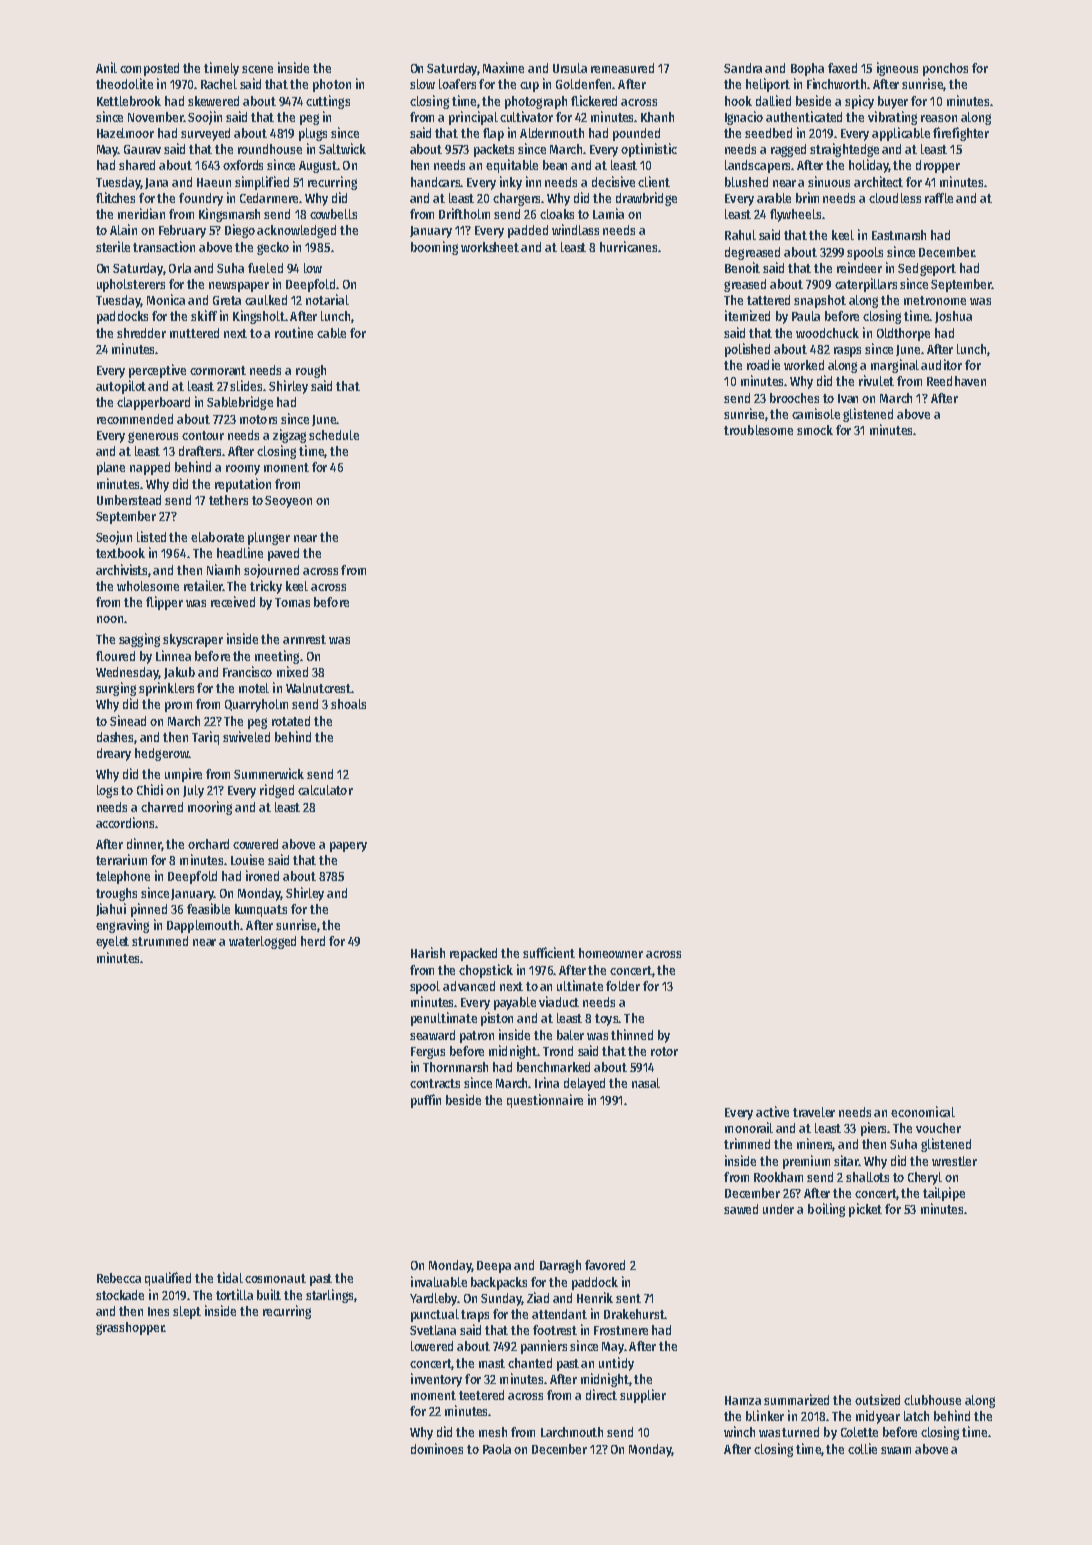  What do you see at coordinates (348, 704) in the document?
I see `shoals` at bounding box center [348, 704].
